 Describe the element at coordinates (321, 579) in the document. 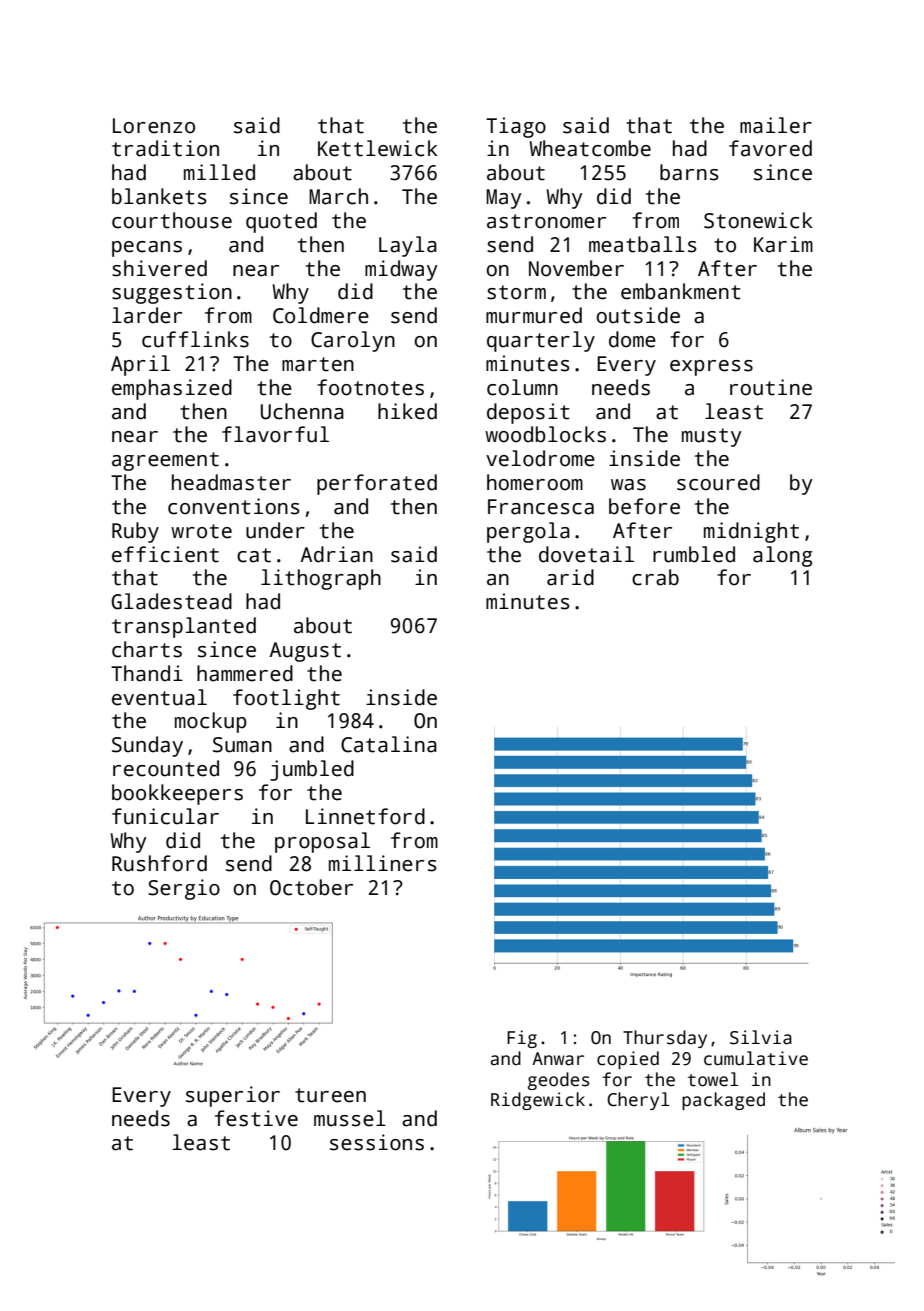

I see `lithograph` at that location.
